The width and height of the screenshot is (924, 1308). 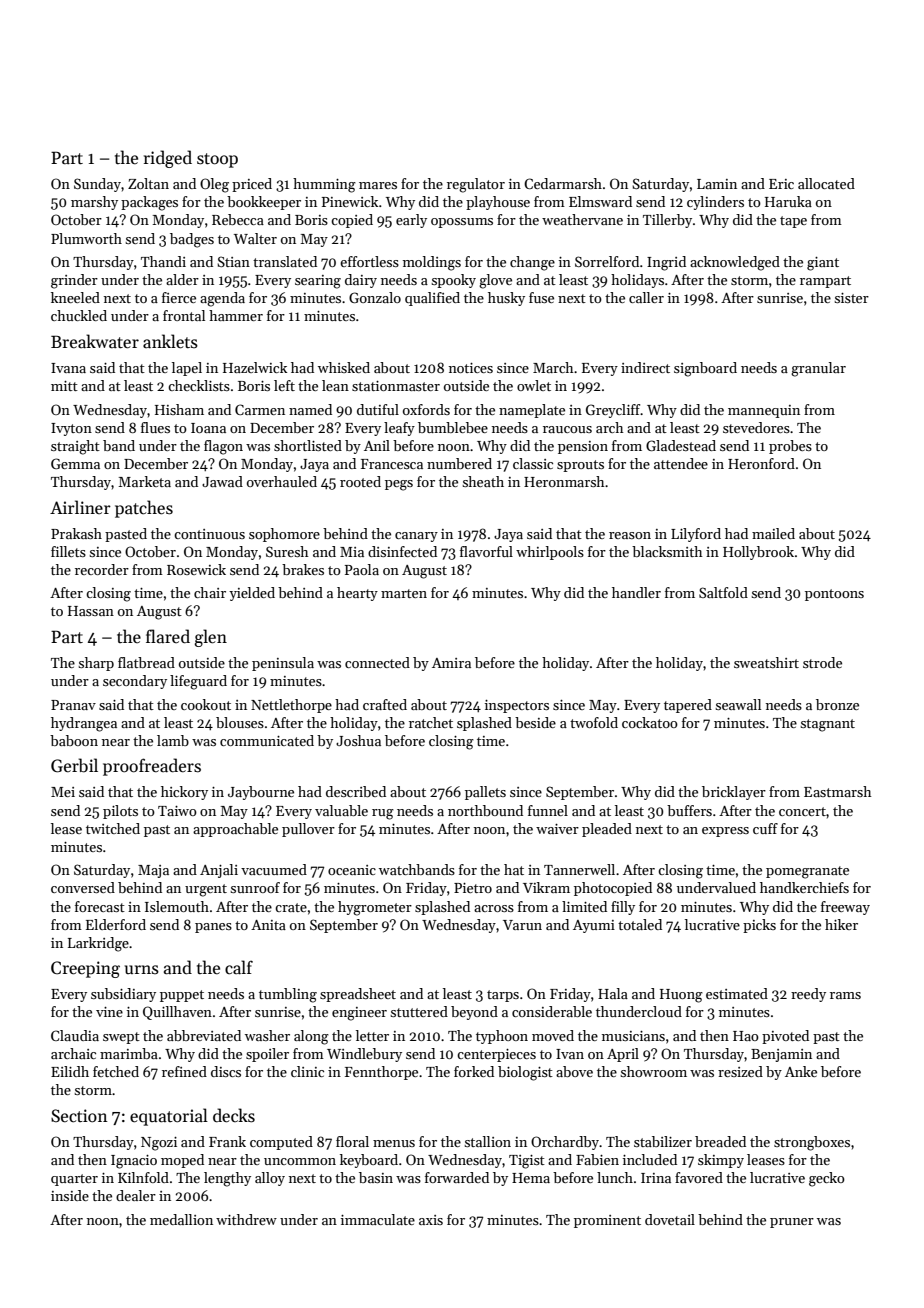 What do you see at coordinates (717, 184) in the screenshot?
I see `Lamin` at bounding box center [717, 184].
